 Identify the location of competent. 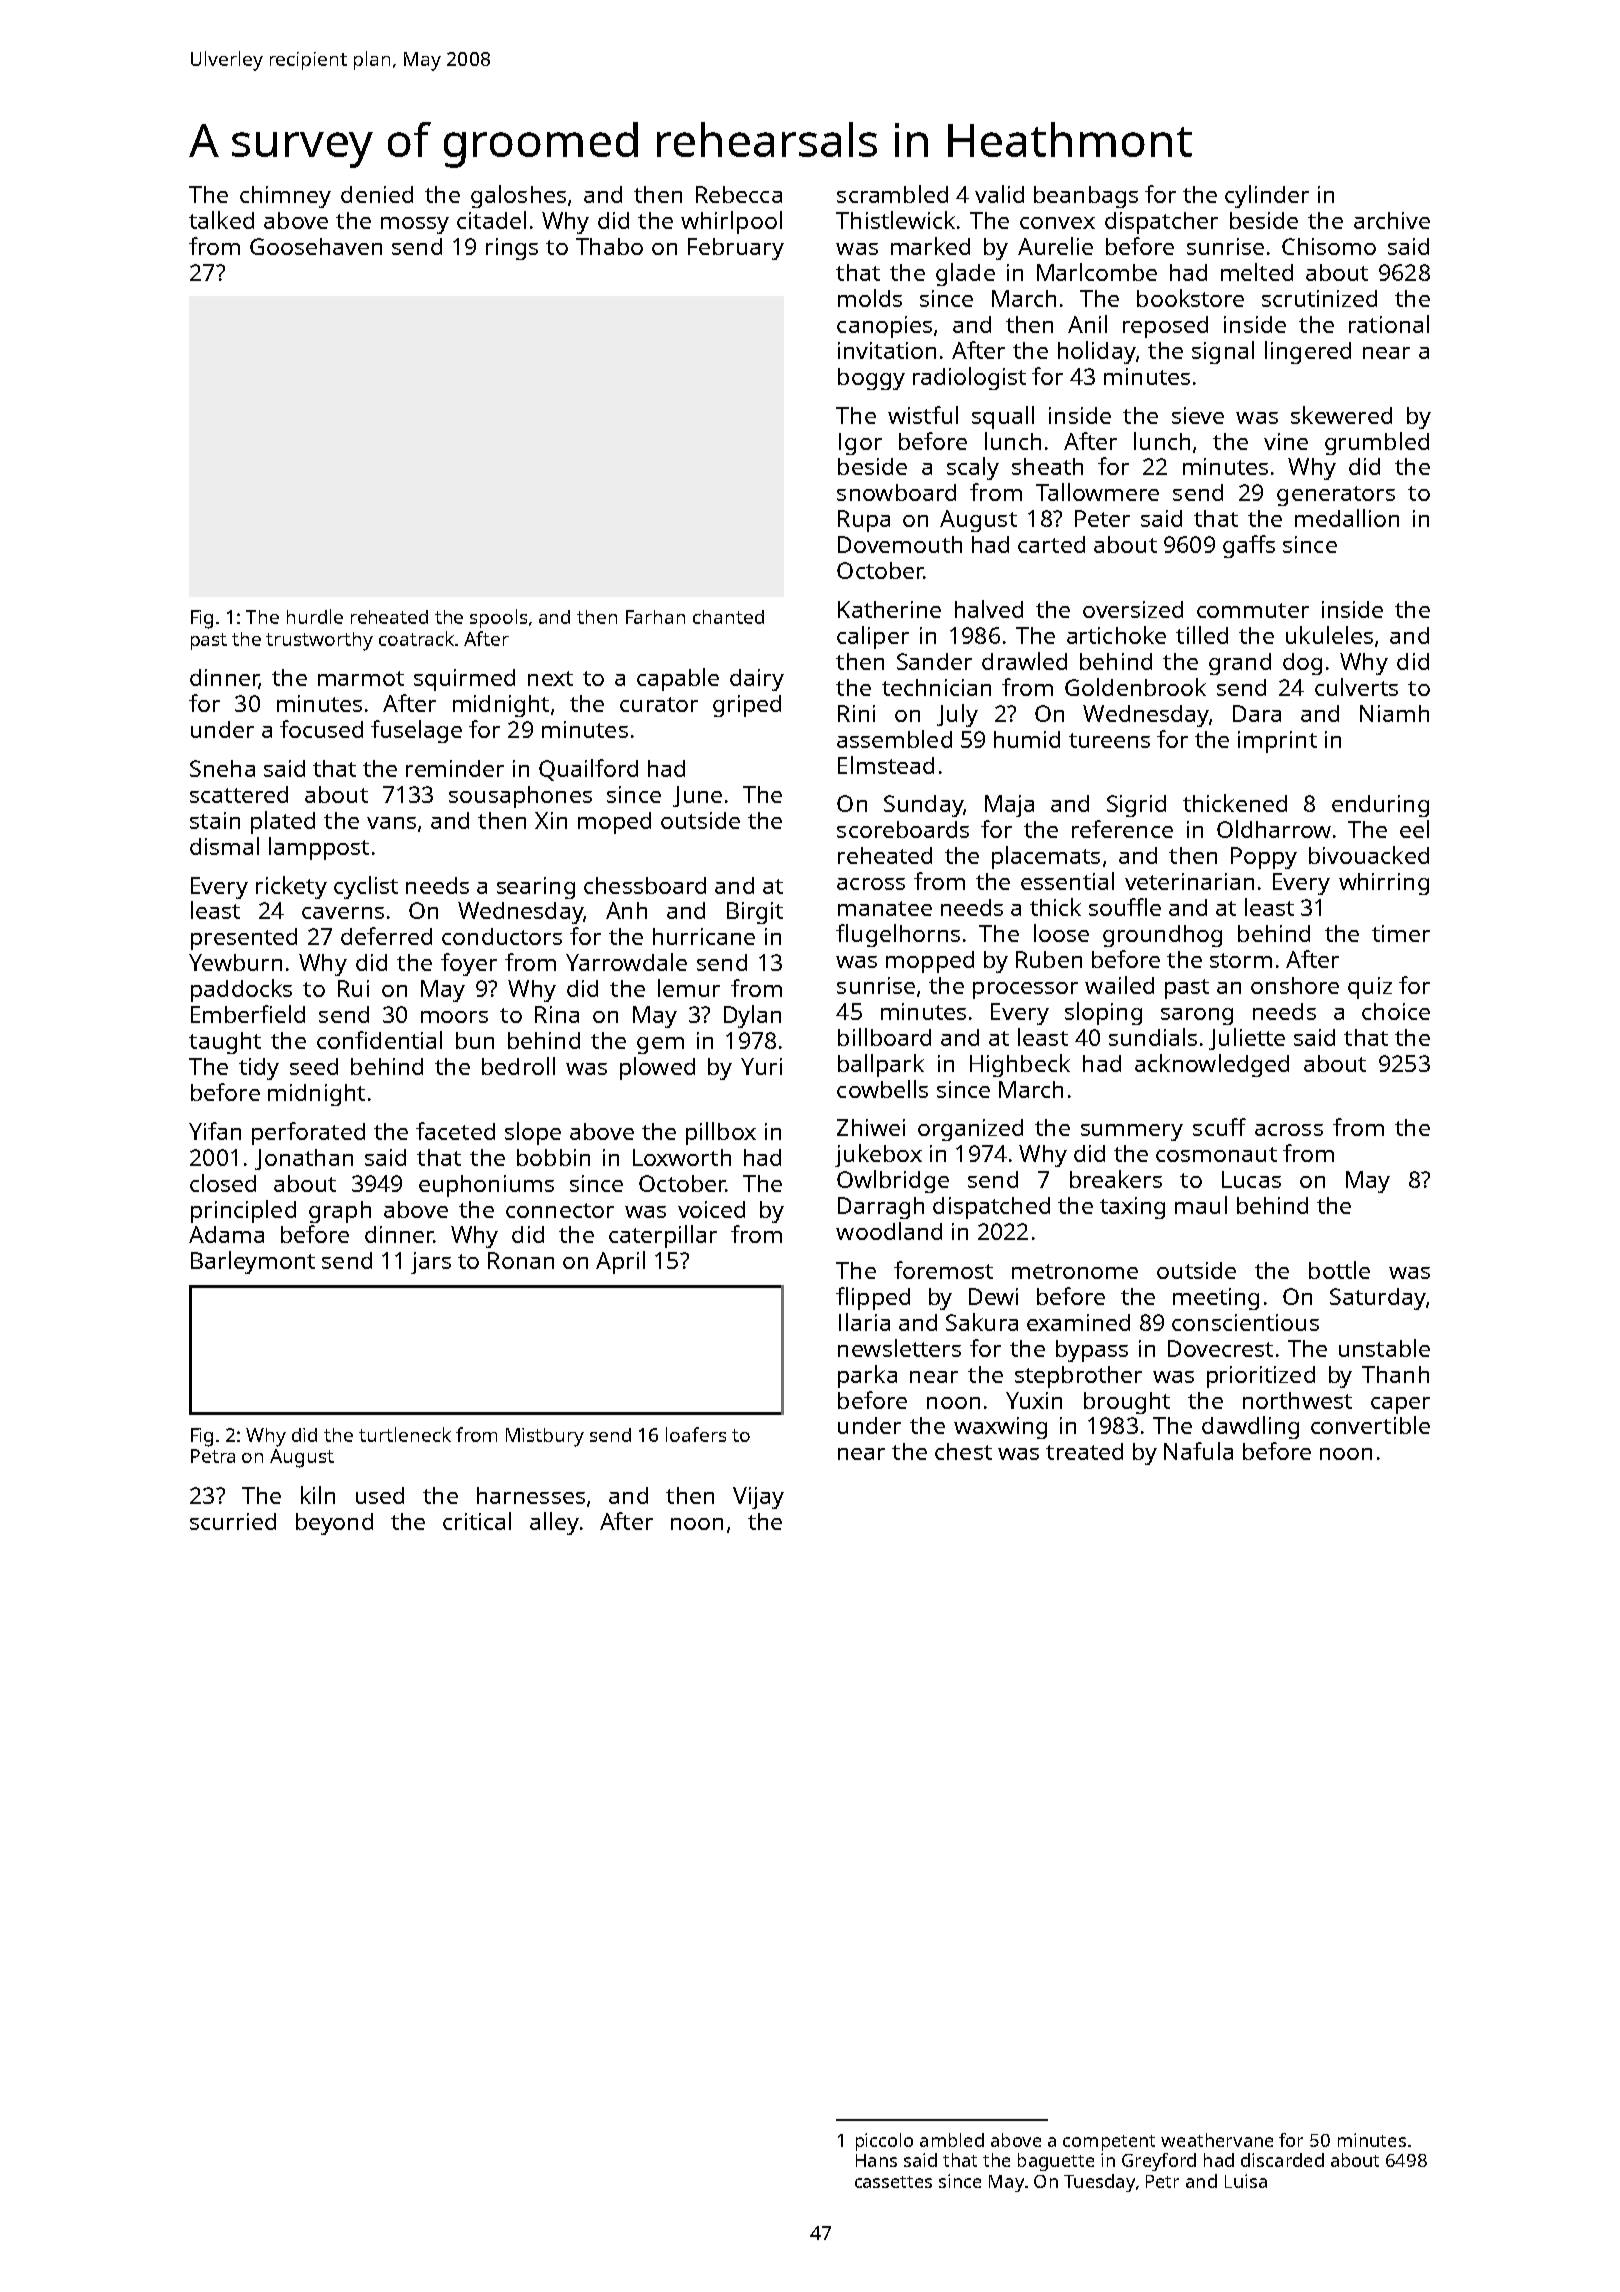
(1109, 2143).
